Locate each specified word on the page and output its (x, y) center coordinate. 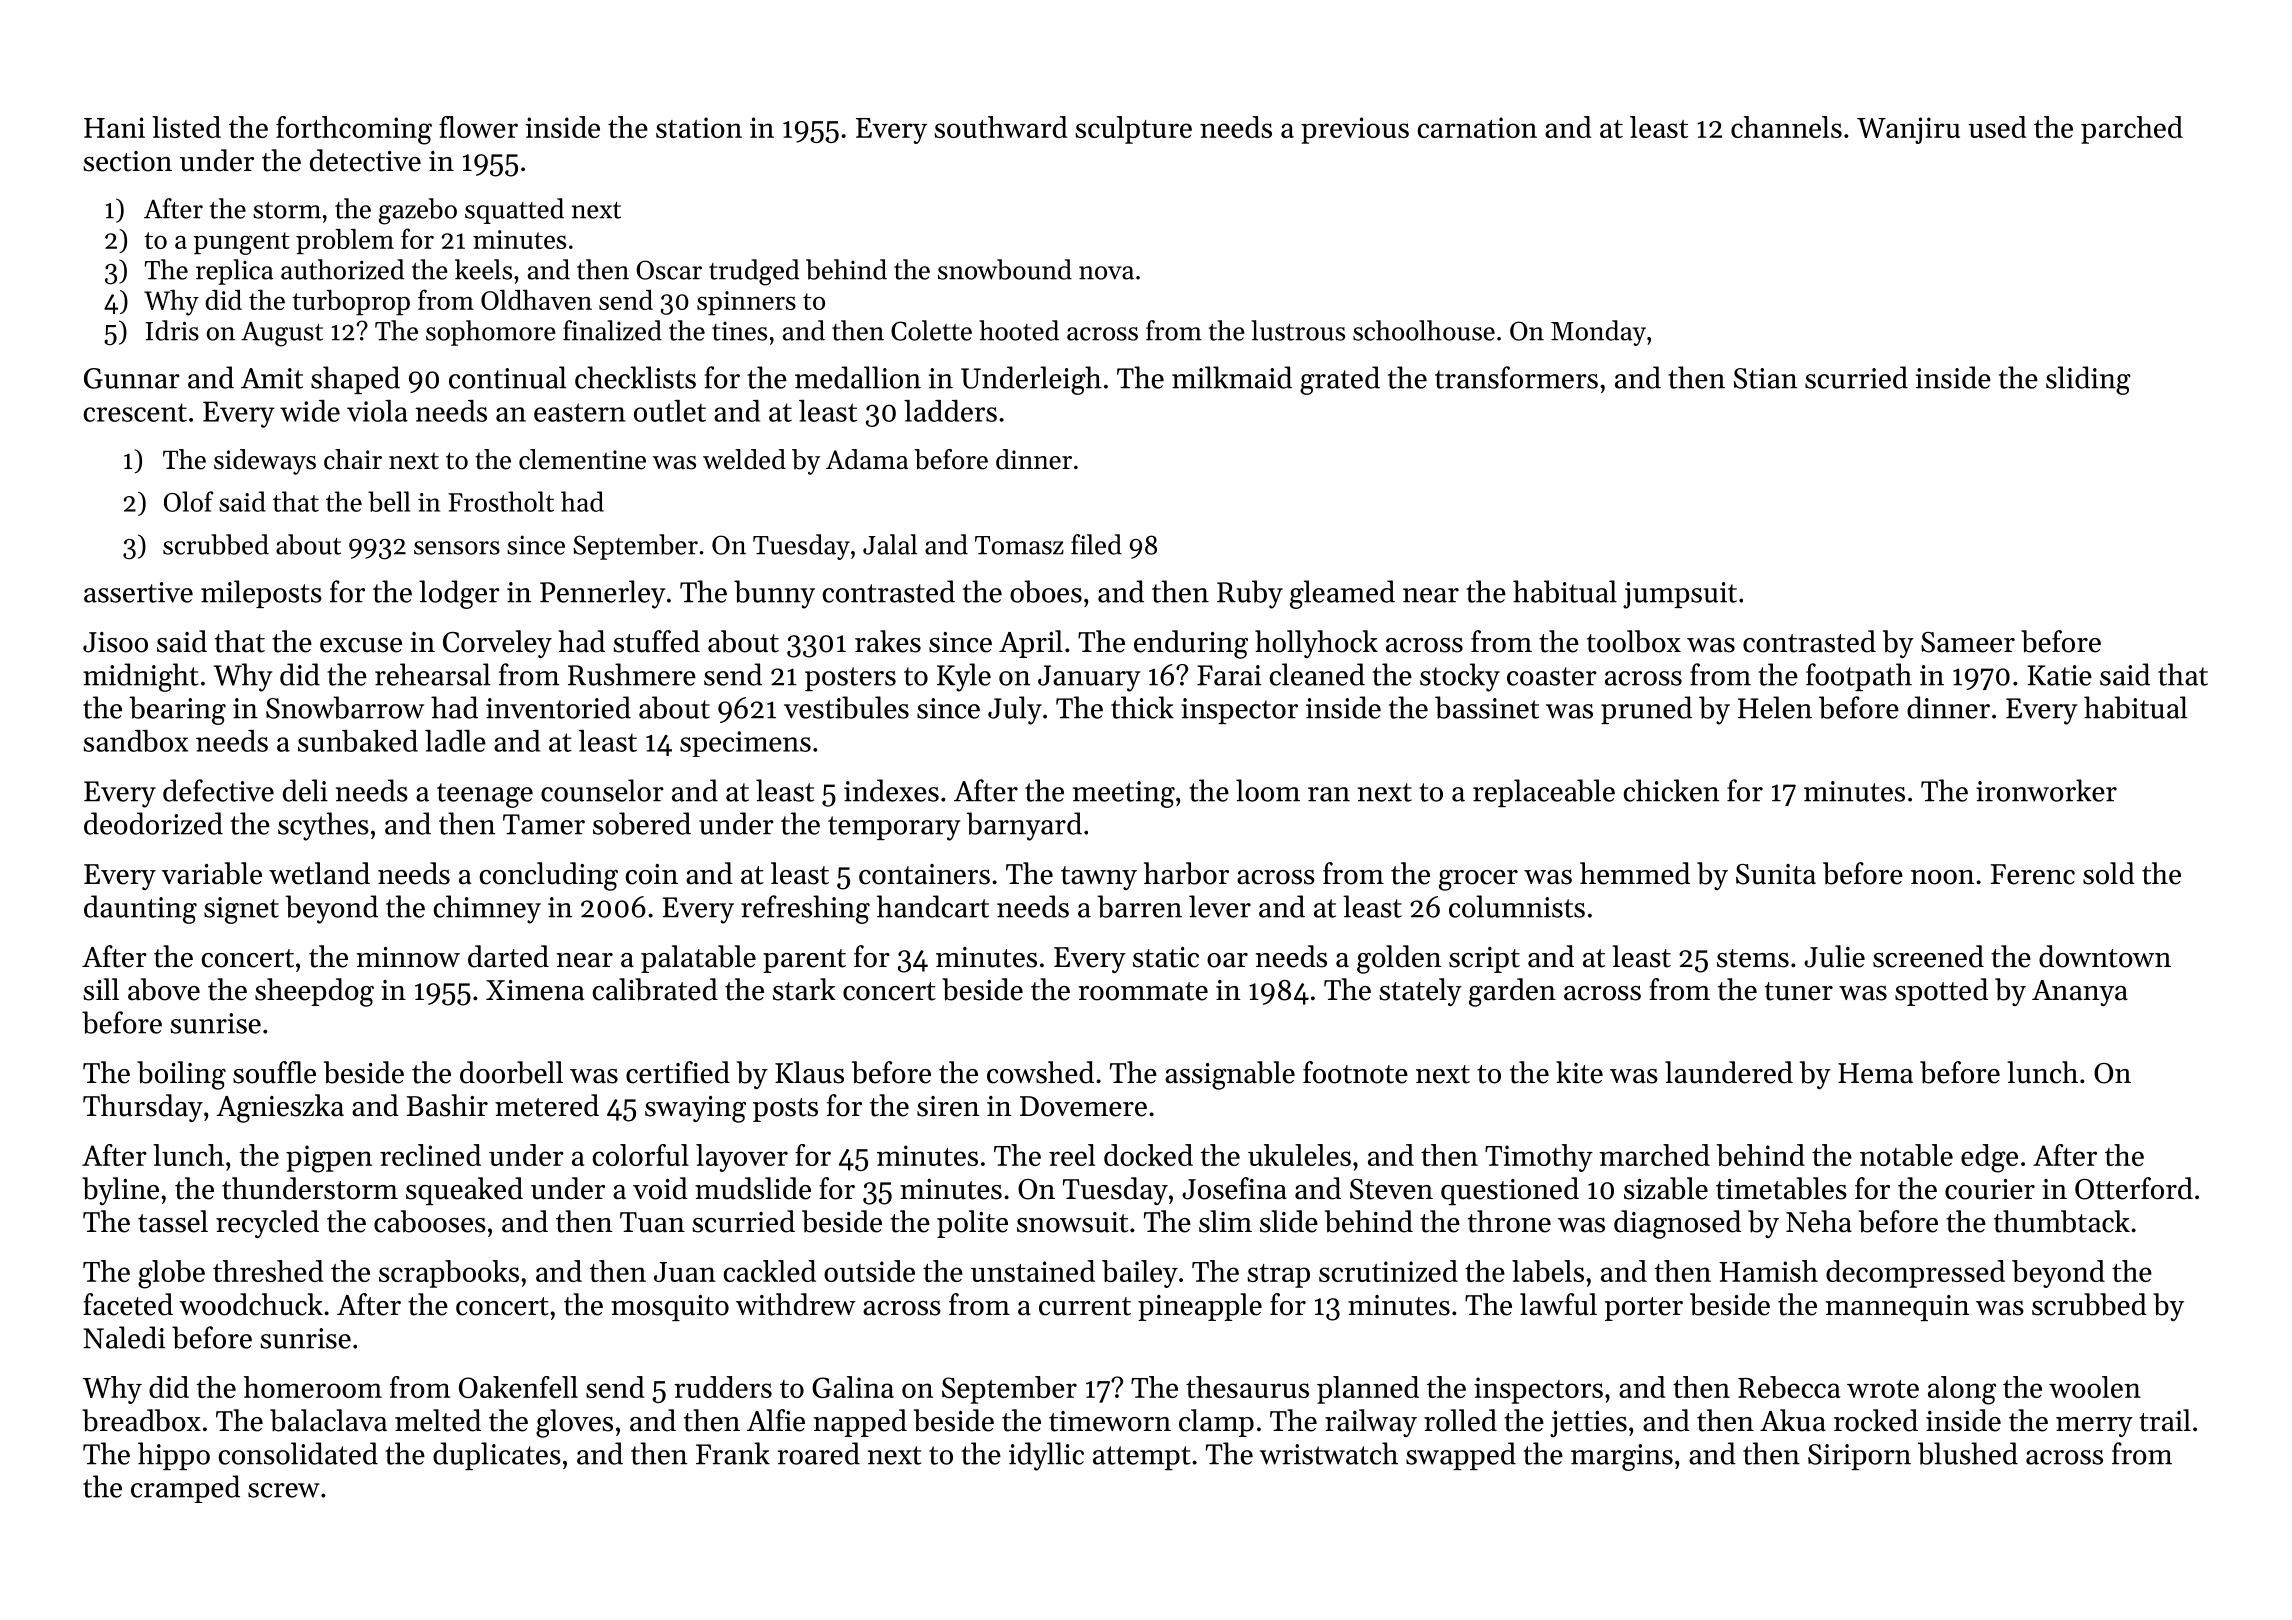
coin (652, 874)
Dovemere (1083, 1106)
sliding (2088, 380)
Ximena (535, 990)
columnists (1517, 906)
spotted (1941, 992)
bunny (774, 594)
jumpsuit (1680, 595)
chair (353, 459)
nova (1106, 273)
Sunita (1776, 874)
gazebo (418, 211)
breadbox (141, 1420)
